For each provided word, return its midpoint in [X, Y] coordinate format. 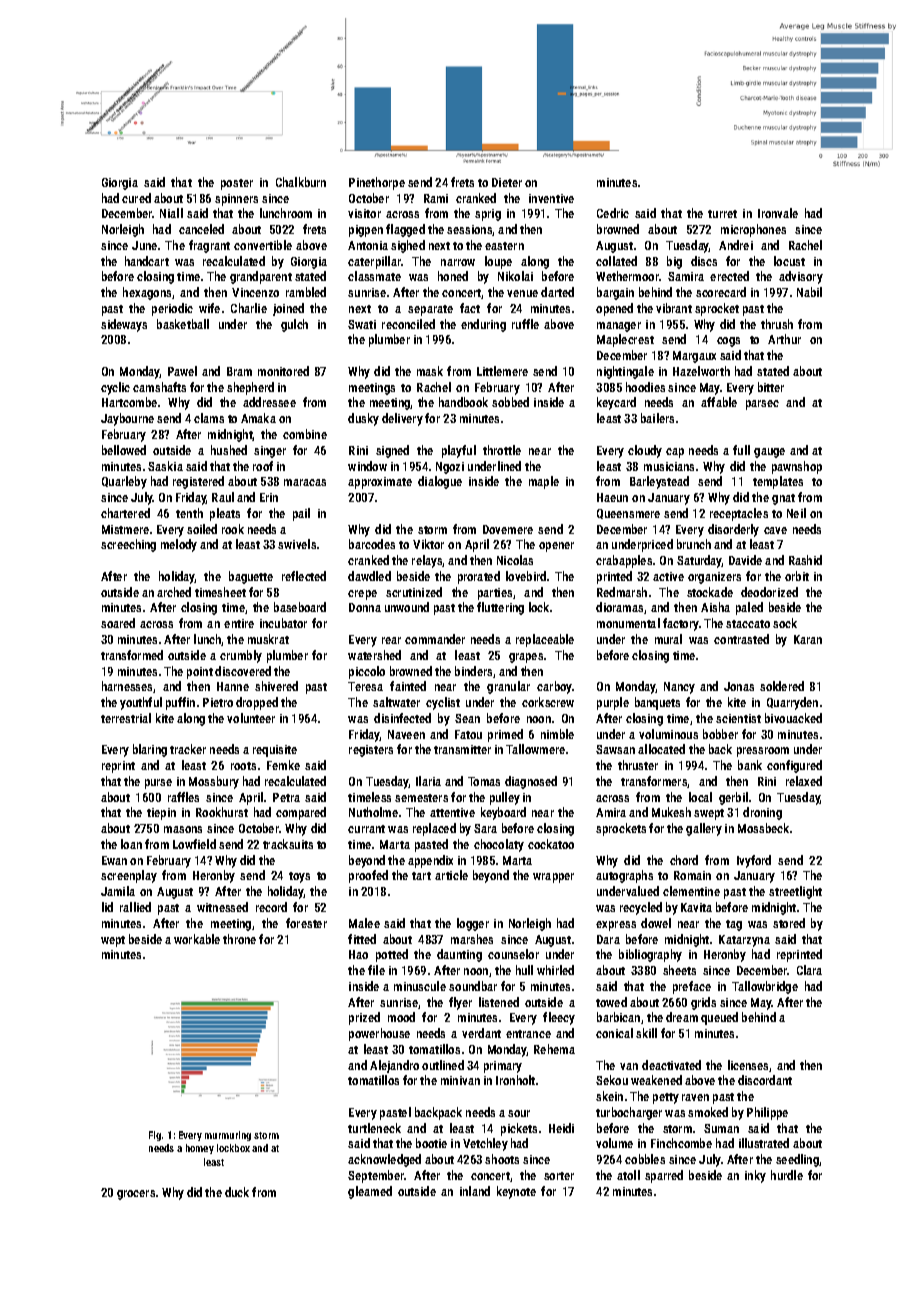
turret [722, 214]
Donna [365, 607]
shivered [276, 686]
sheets [679, 970]
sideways [124, 325]
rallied [135, 907]
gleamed [370, 1192]
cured [136, 198]
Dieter [507, 182]
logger [473, 924]
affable [719, 402]
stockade [710, 592]
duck [237, 1192]
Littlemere [502, 371]
